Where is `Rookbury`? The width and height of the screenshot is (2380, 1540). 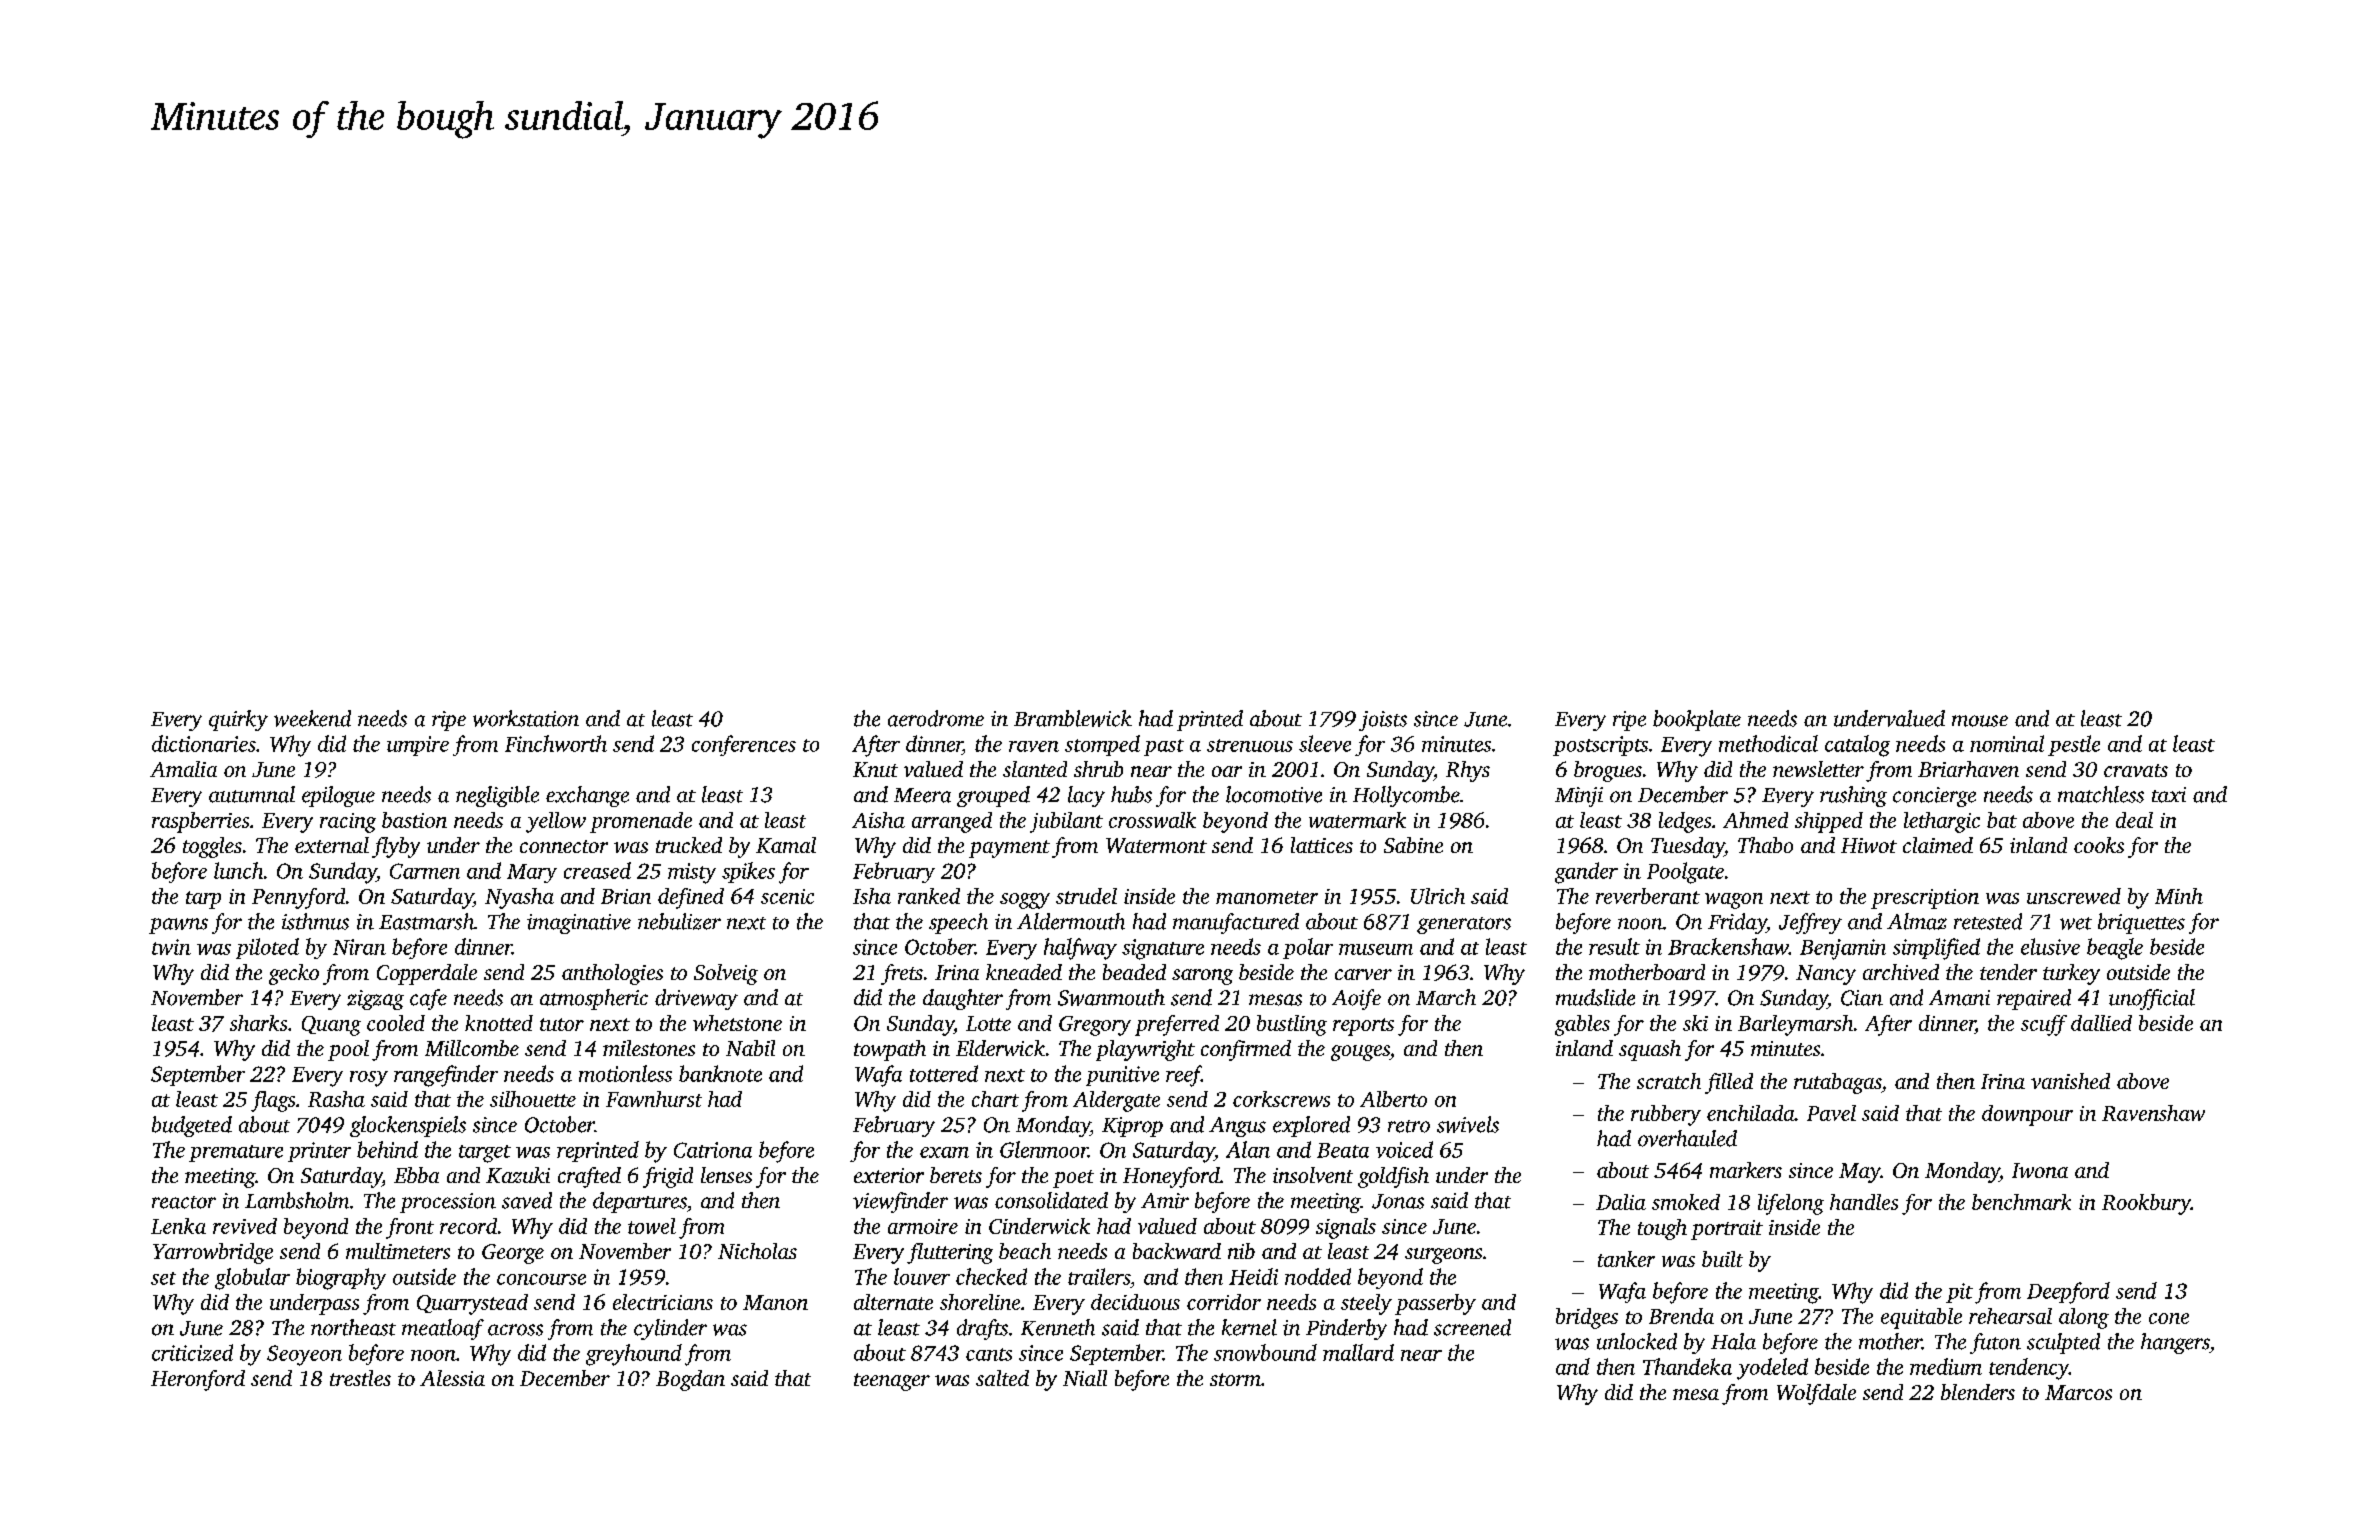 Rookbury is located at coordinates (2146, 1204).
